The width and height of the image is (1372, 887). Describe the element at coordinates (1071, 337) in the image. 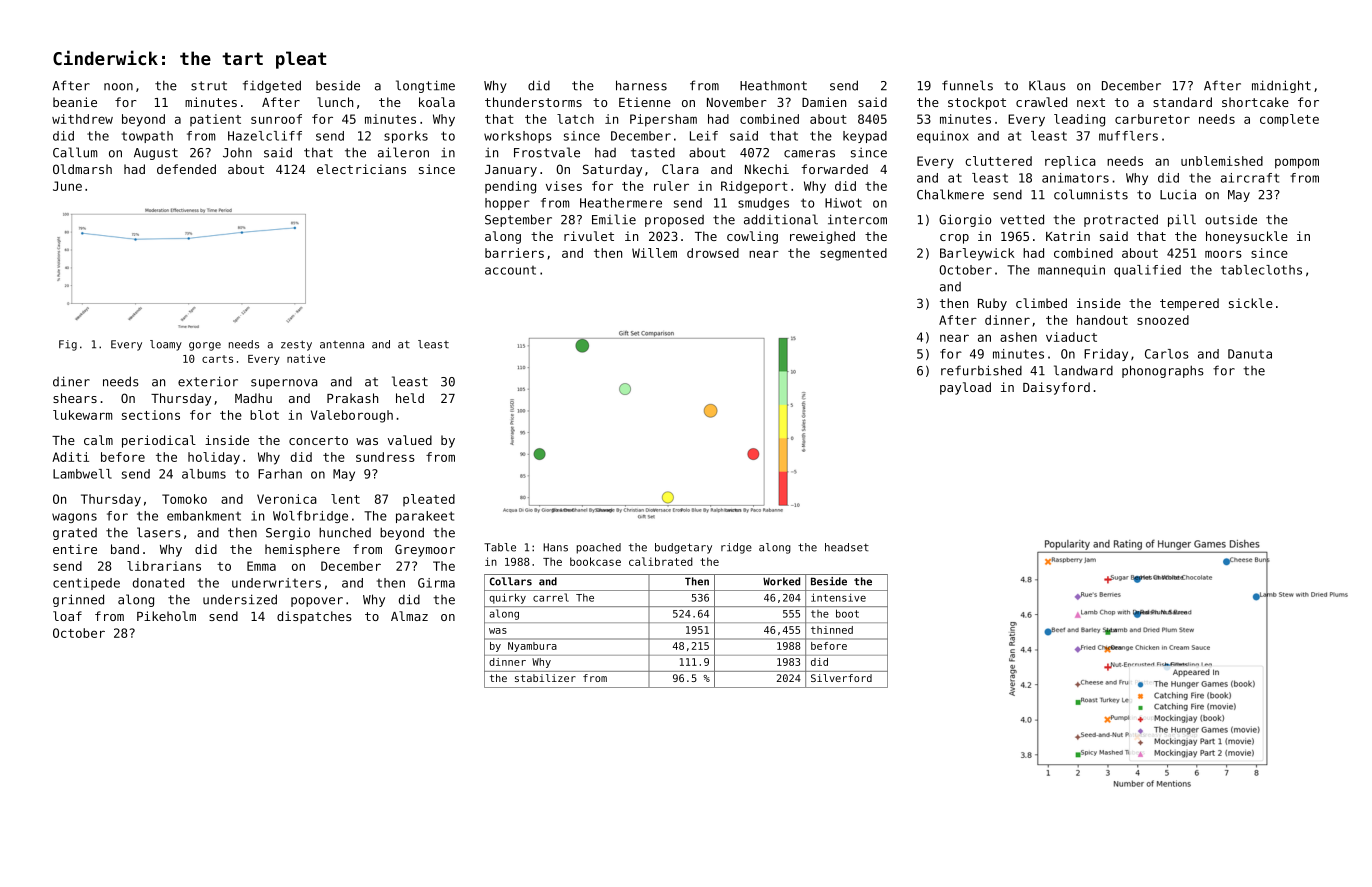

I see `viaduct` at that location.
